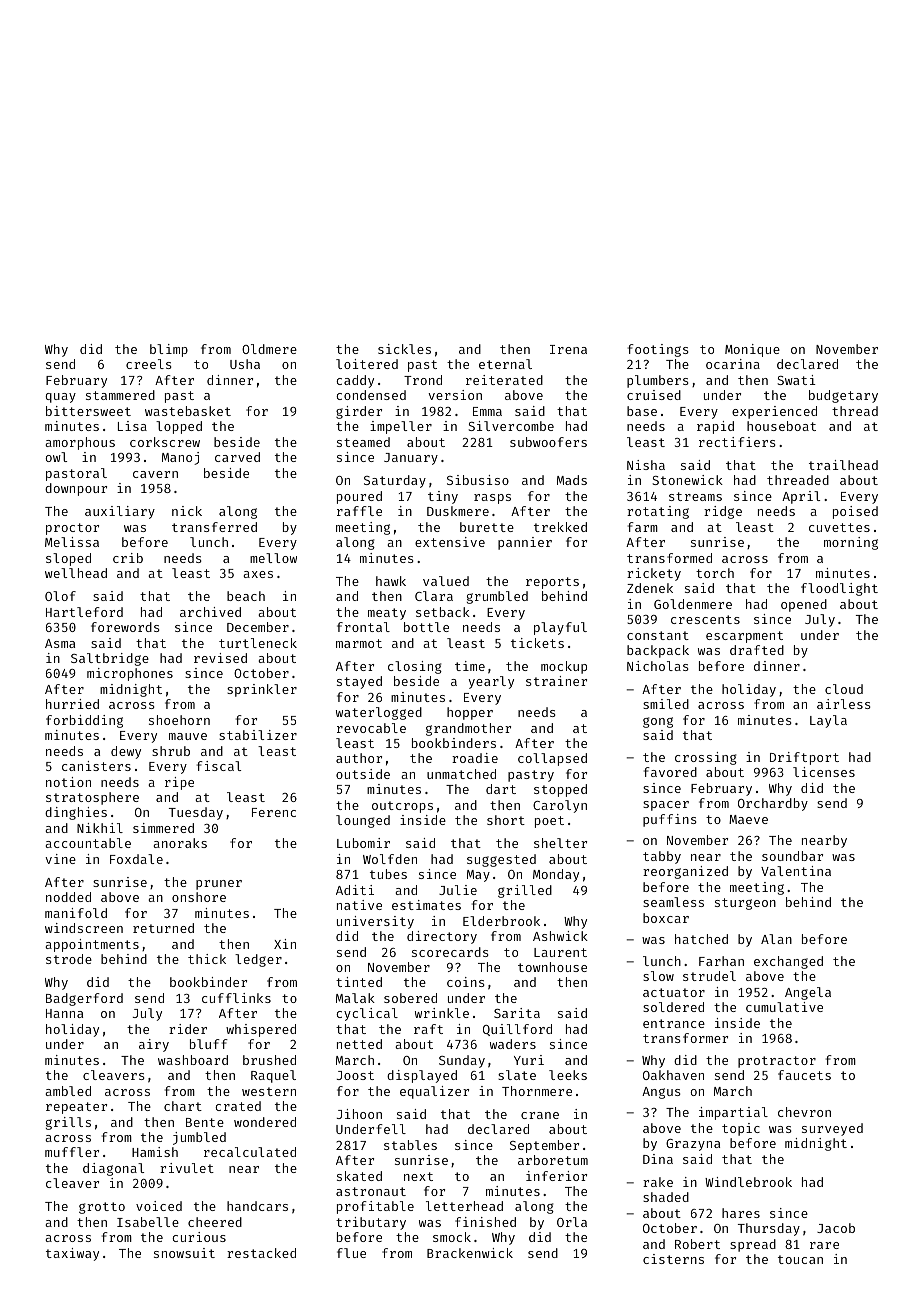  I want to click on steamed, so click(363, 442).
